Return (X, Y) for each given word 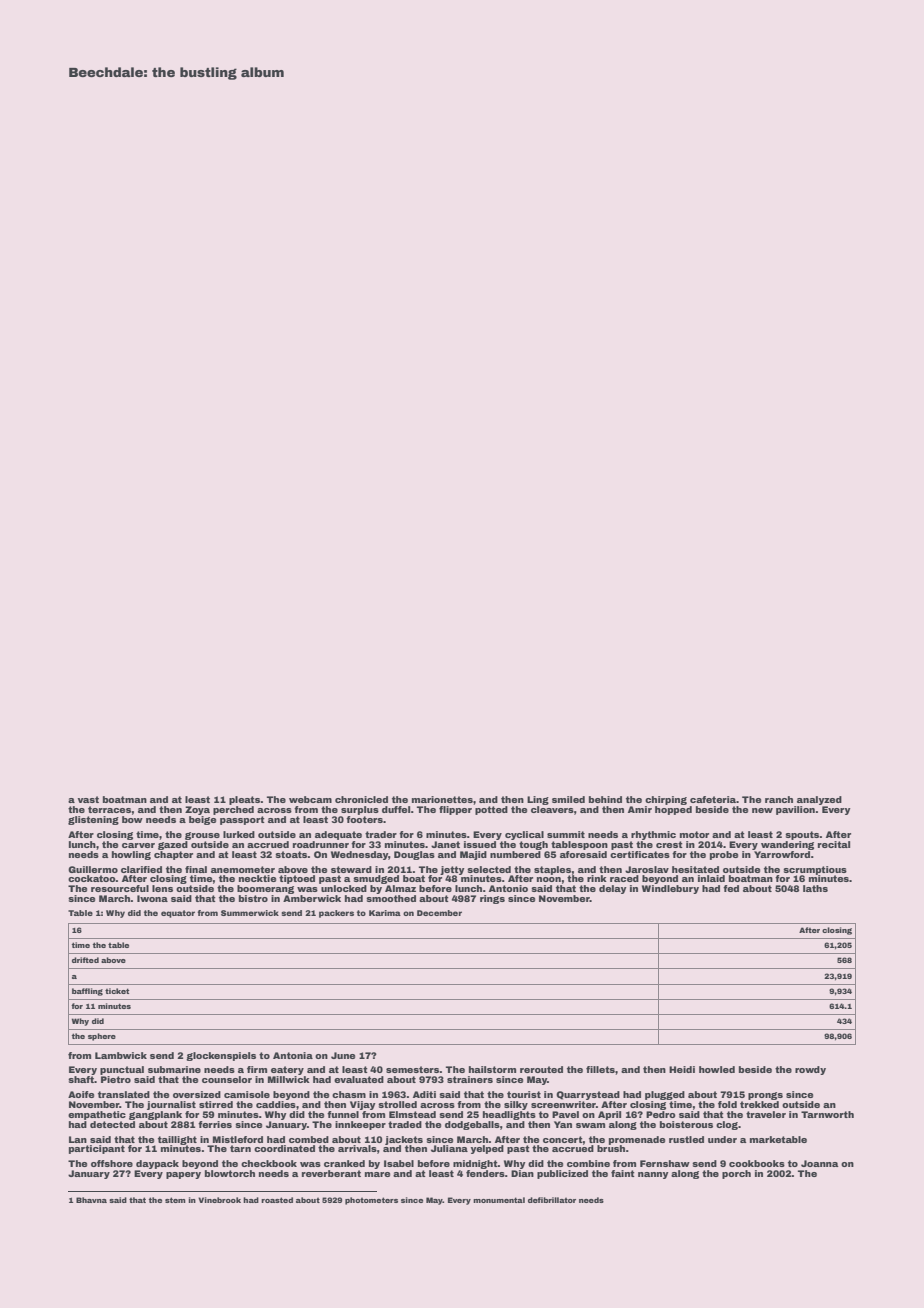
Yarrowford (782, 854)
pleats (245, 800)
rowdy (810, 1070)
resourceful (120, 888)
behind (605, 799)
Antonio (508, 888)
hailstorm (492, 1069)
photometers (371, 1201)
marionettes (442, 799)
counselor (227, 1079)
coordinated (284, 1148)
